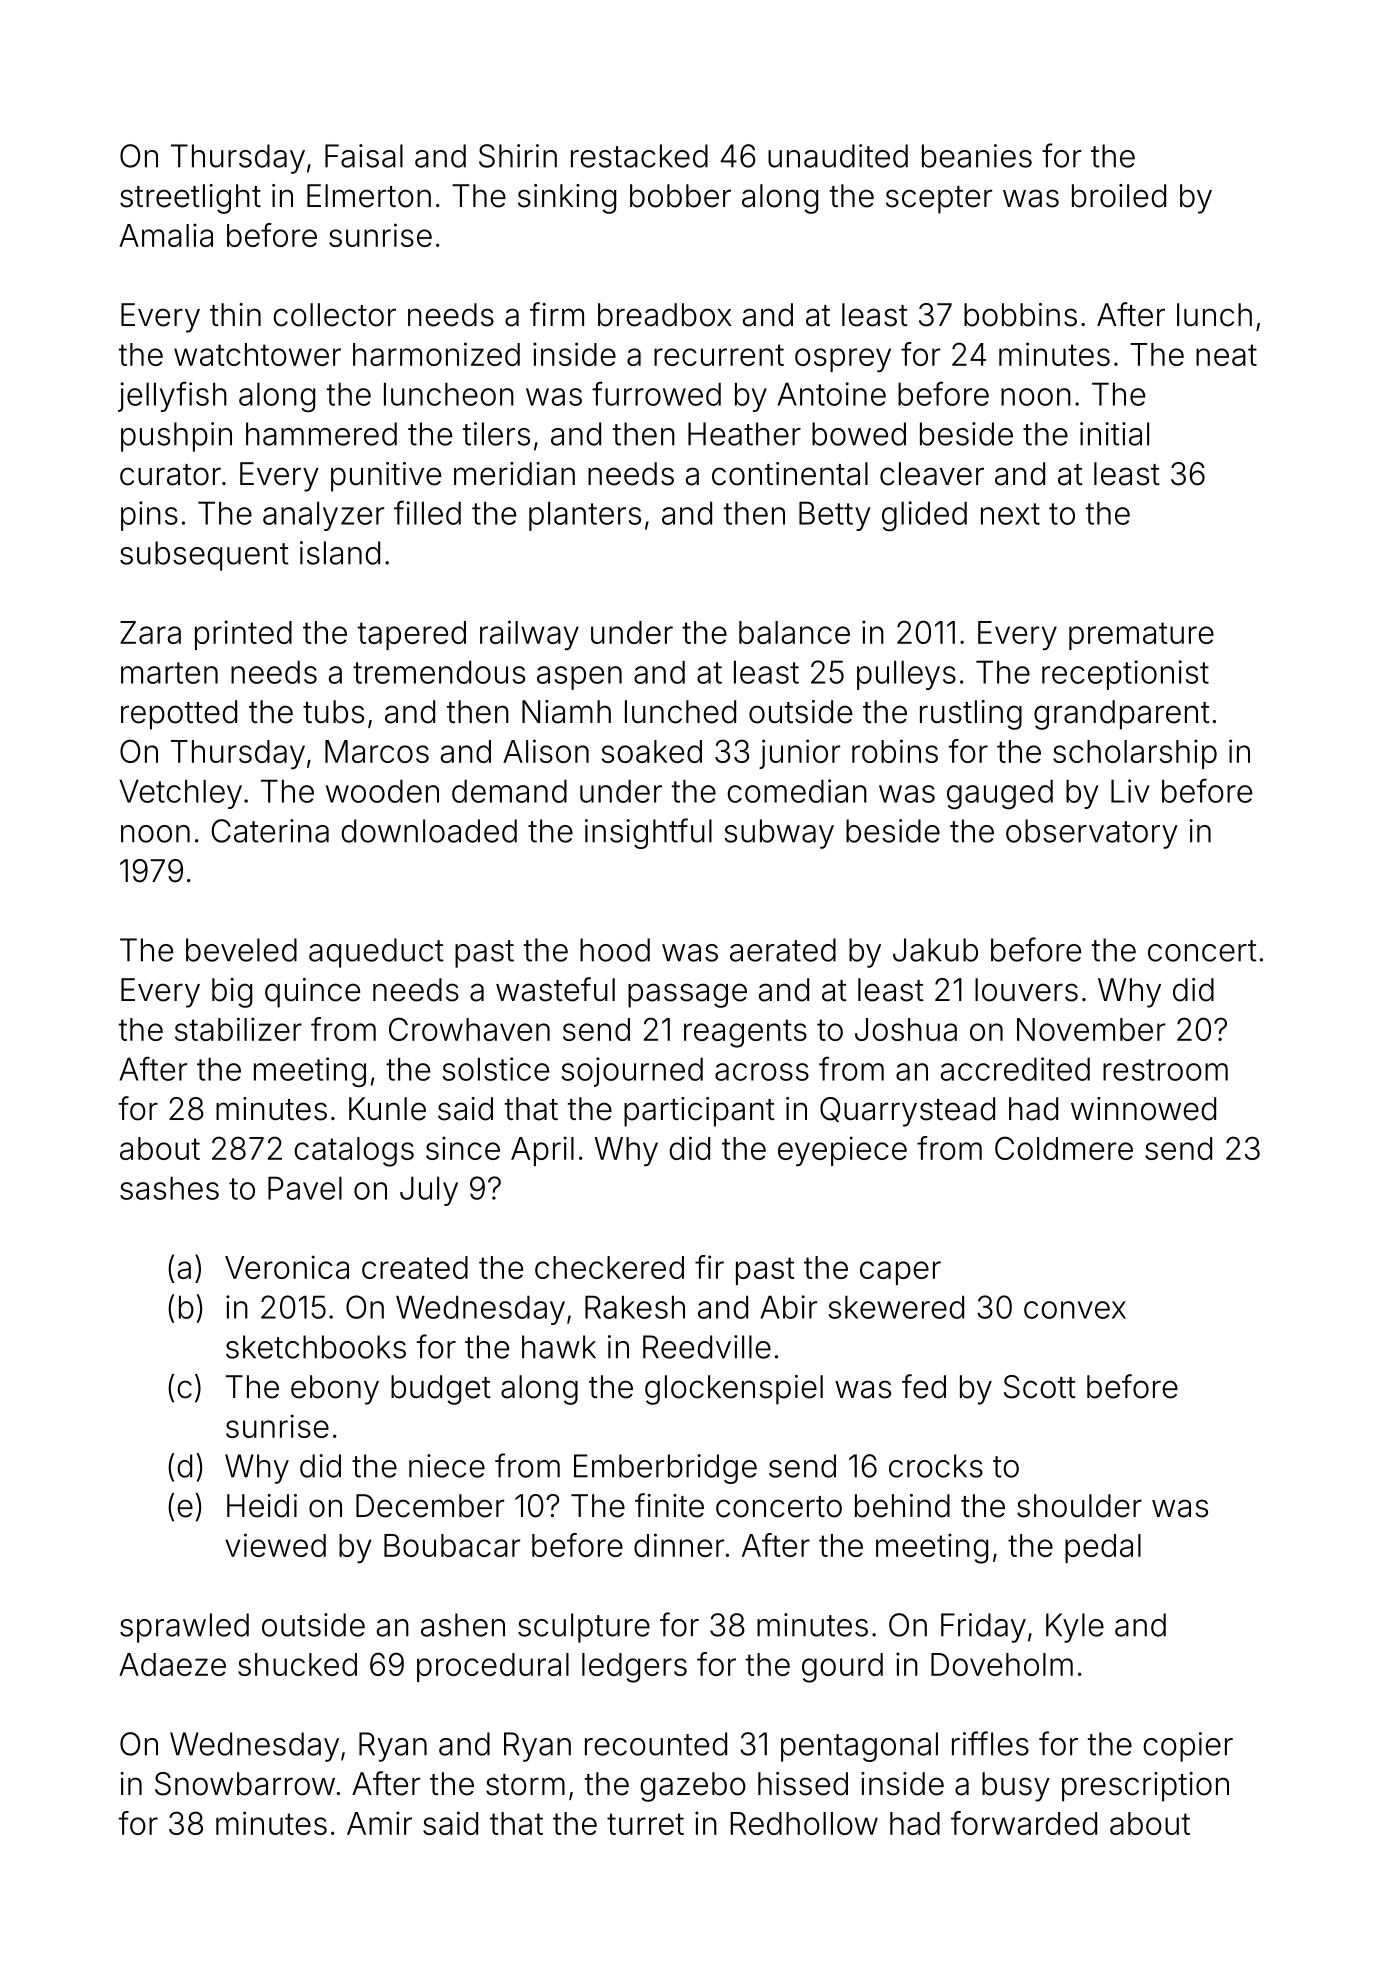 Image resolution: width=1386 pixels, height=1969 pixels. What do you see at coordinates (376, 953) in the screenshot?
I see `aqueduct` at bounding box center [376, 953].
